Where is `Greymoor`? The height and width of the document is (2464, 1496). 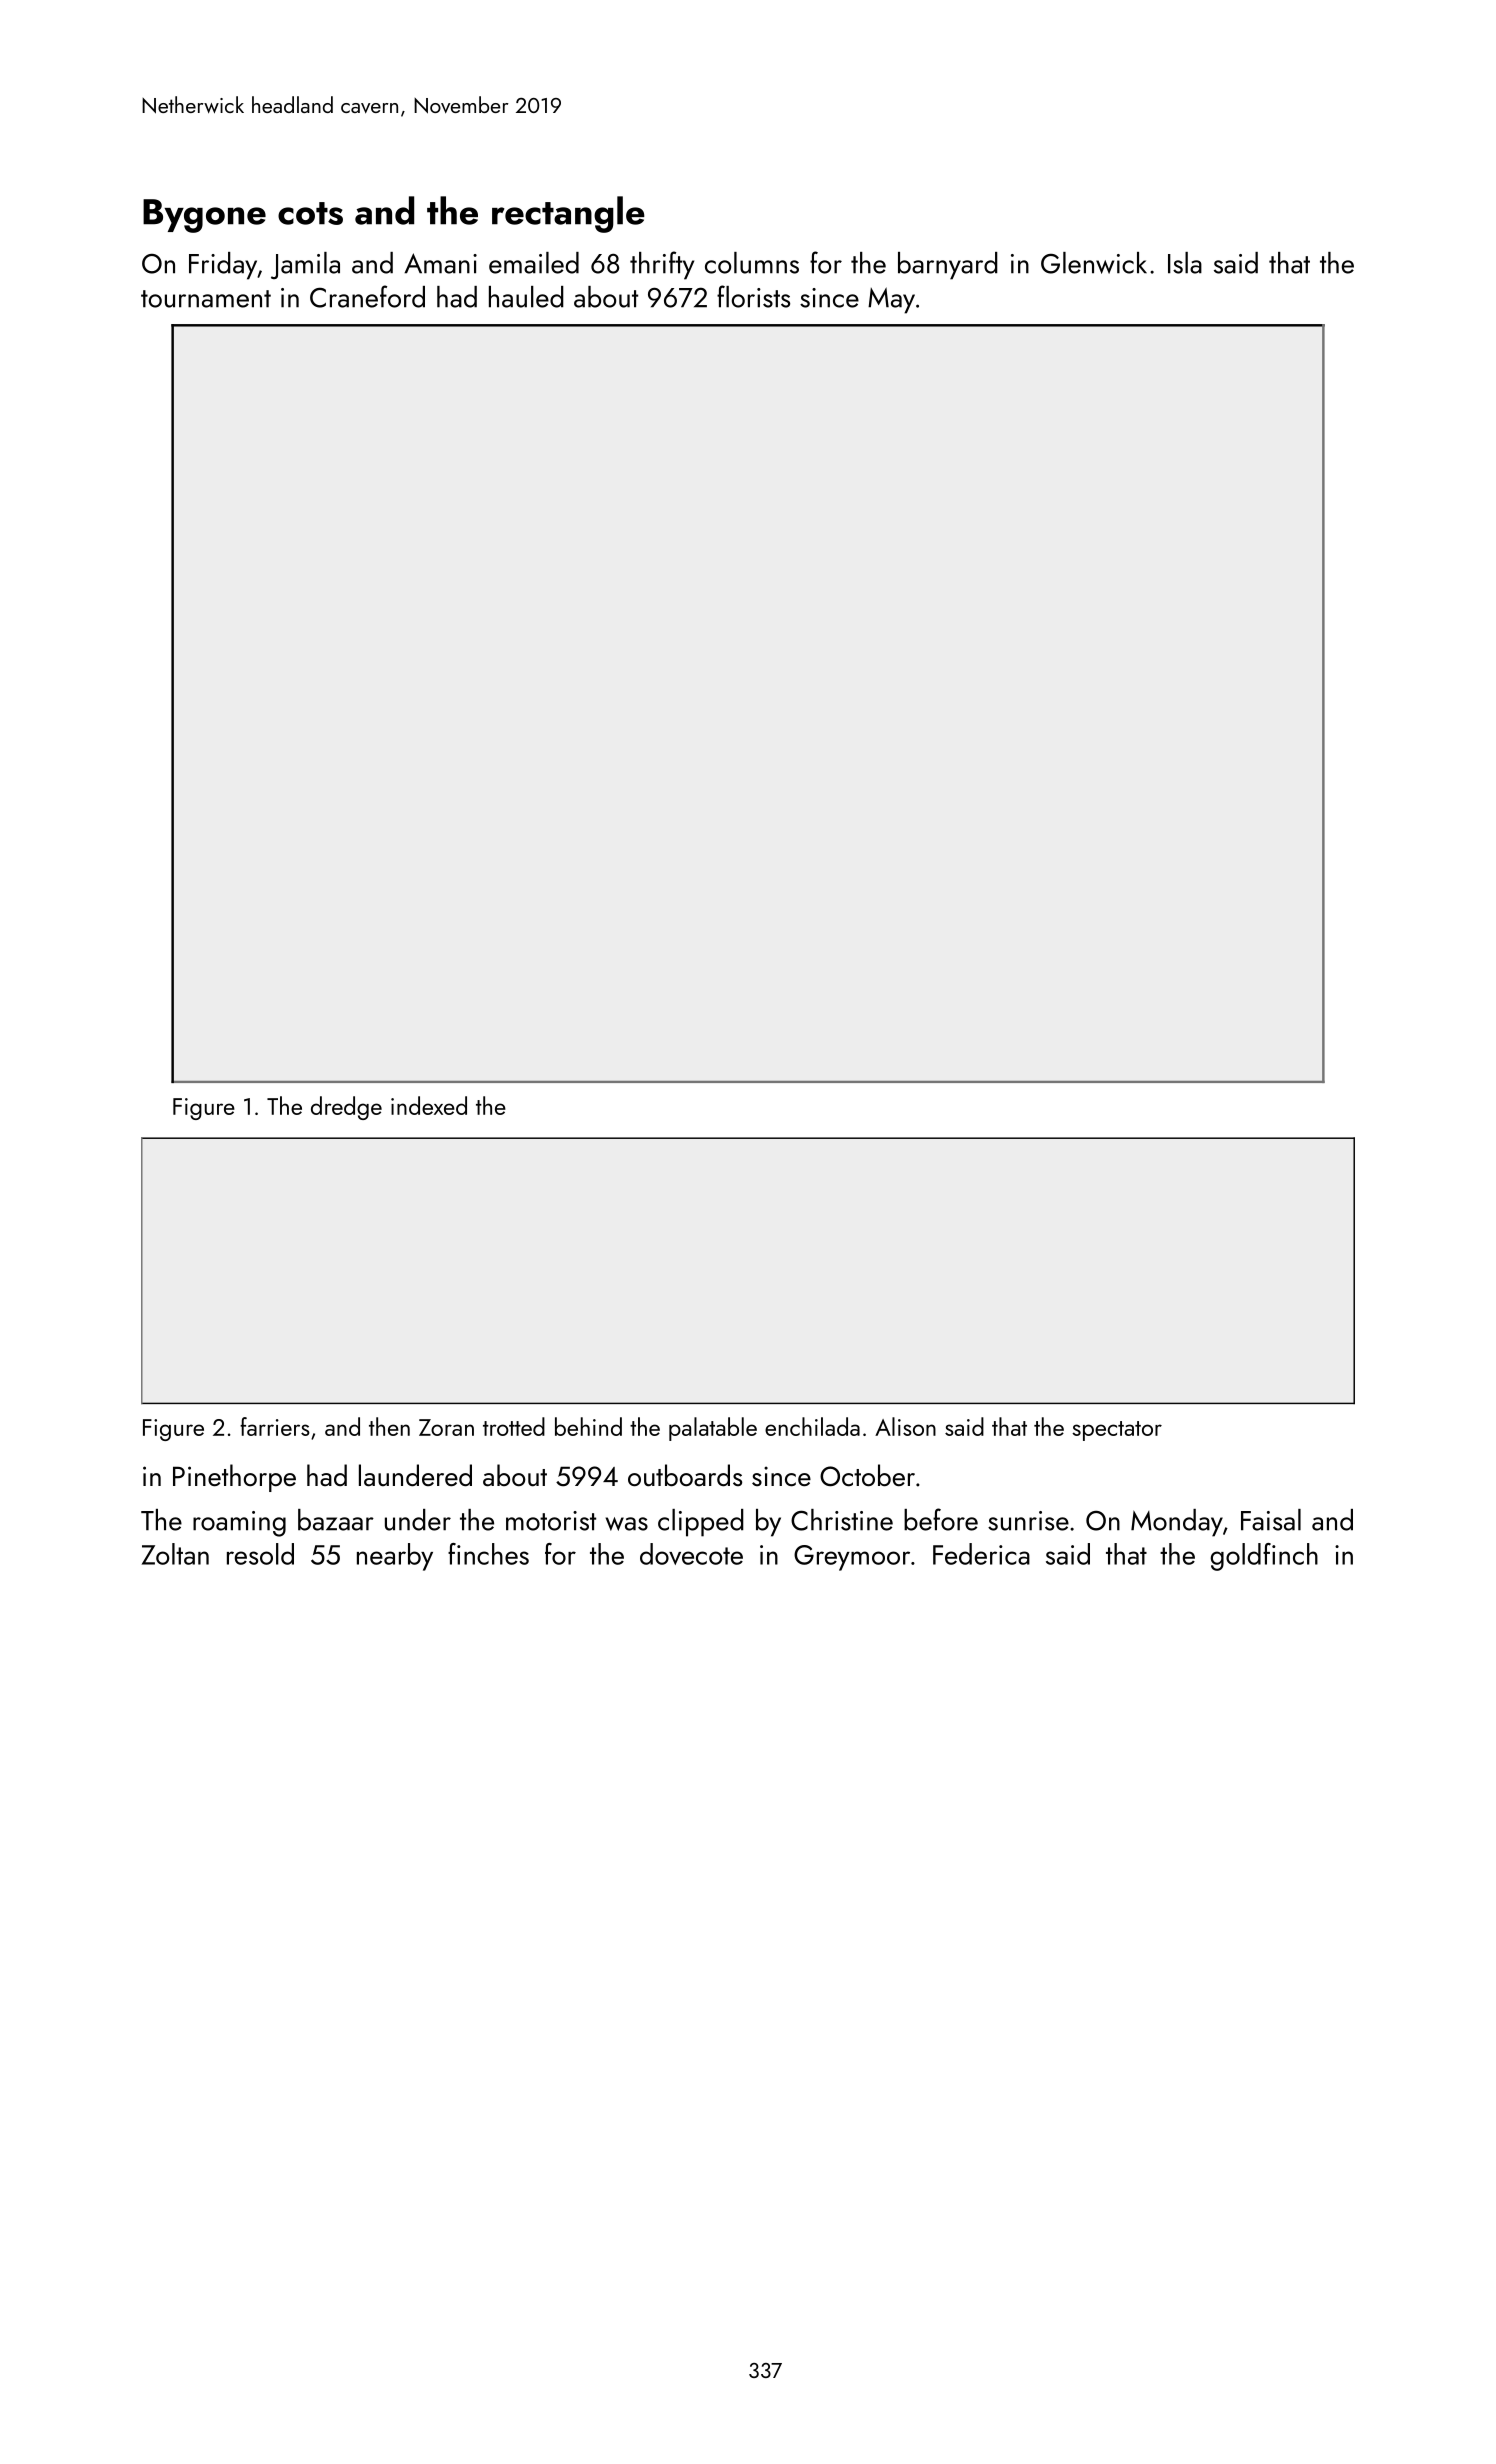 Greymoor is located at coordinates (852, 1558).
